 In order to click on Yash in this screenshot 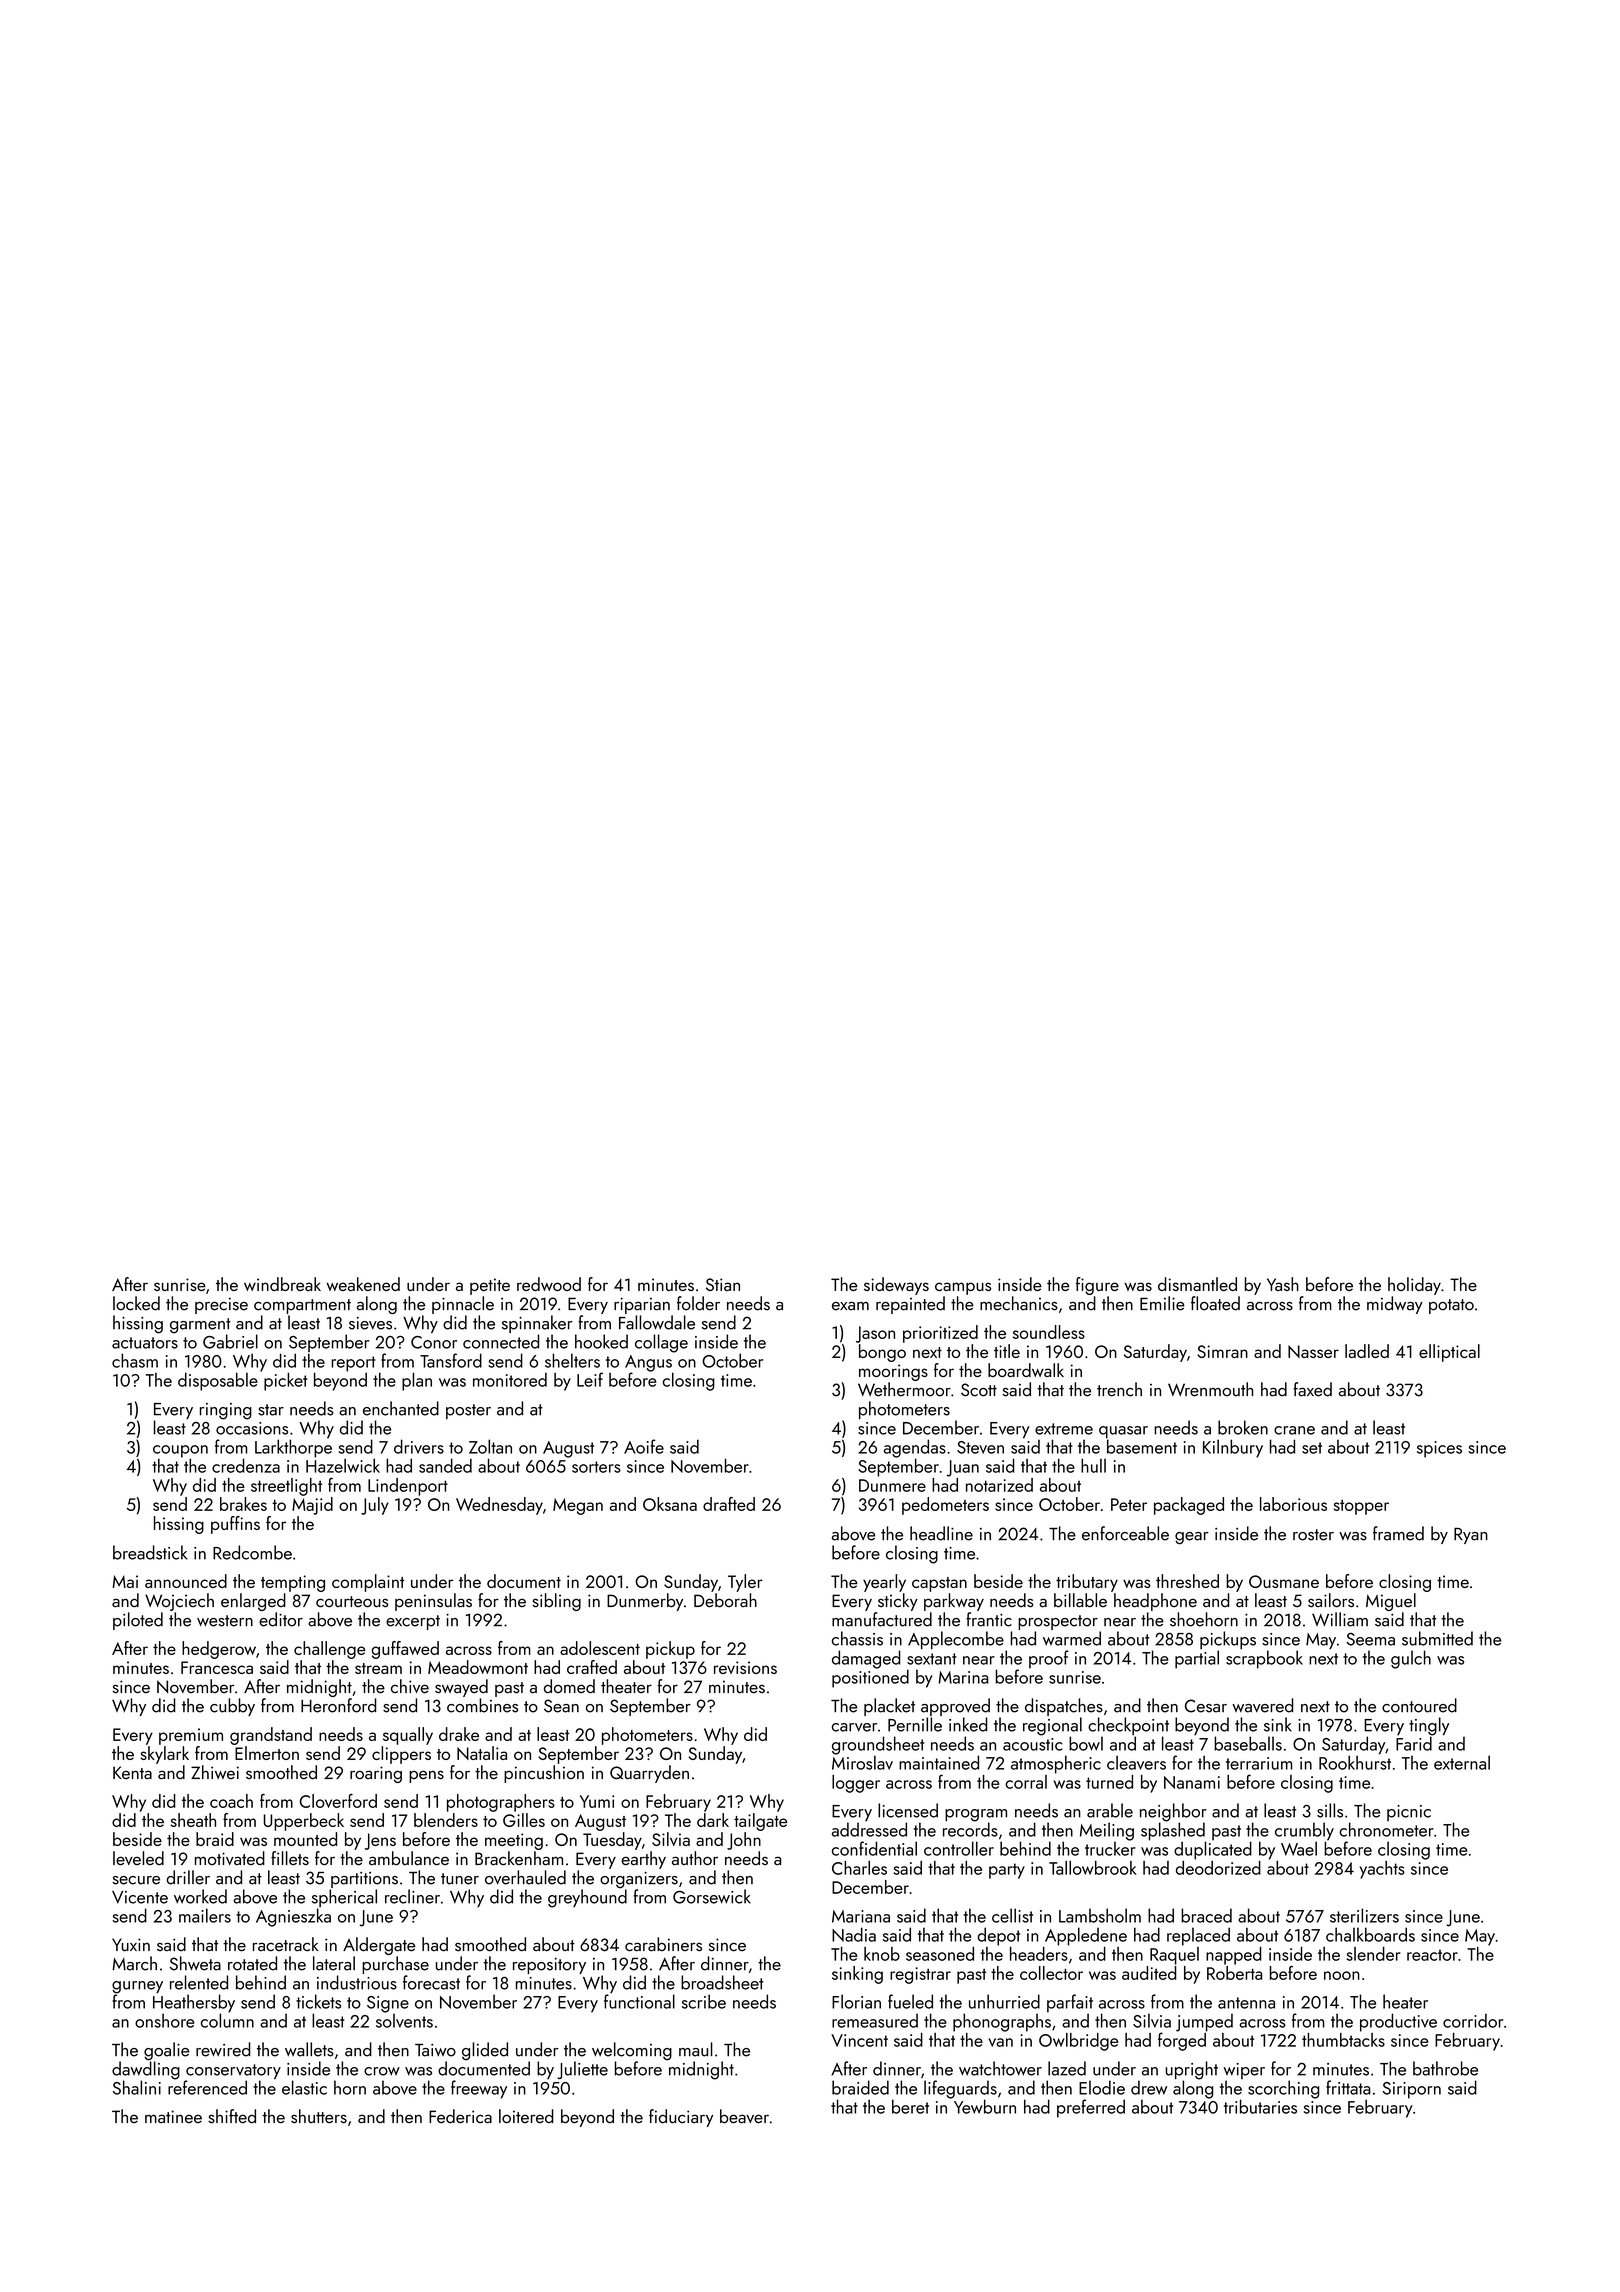, I will do `click(1283, 1284)`.
